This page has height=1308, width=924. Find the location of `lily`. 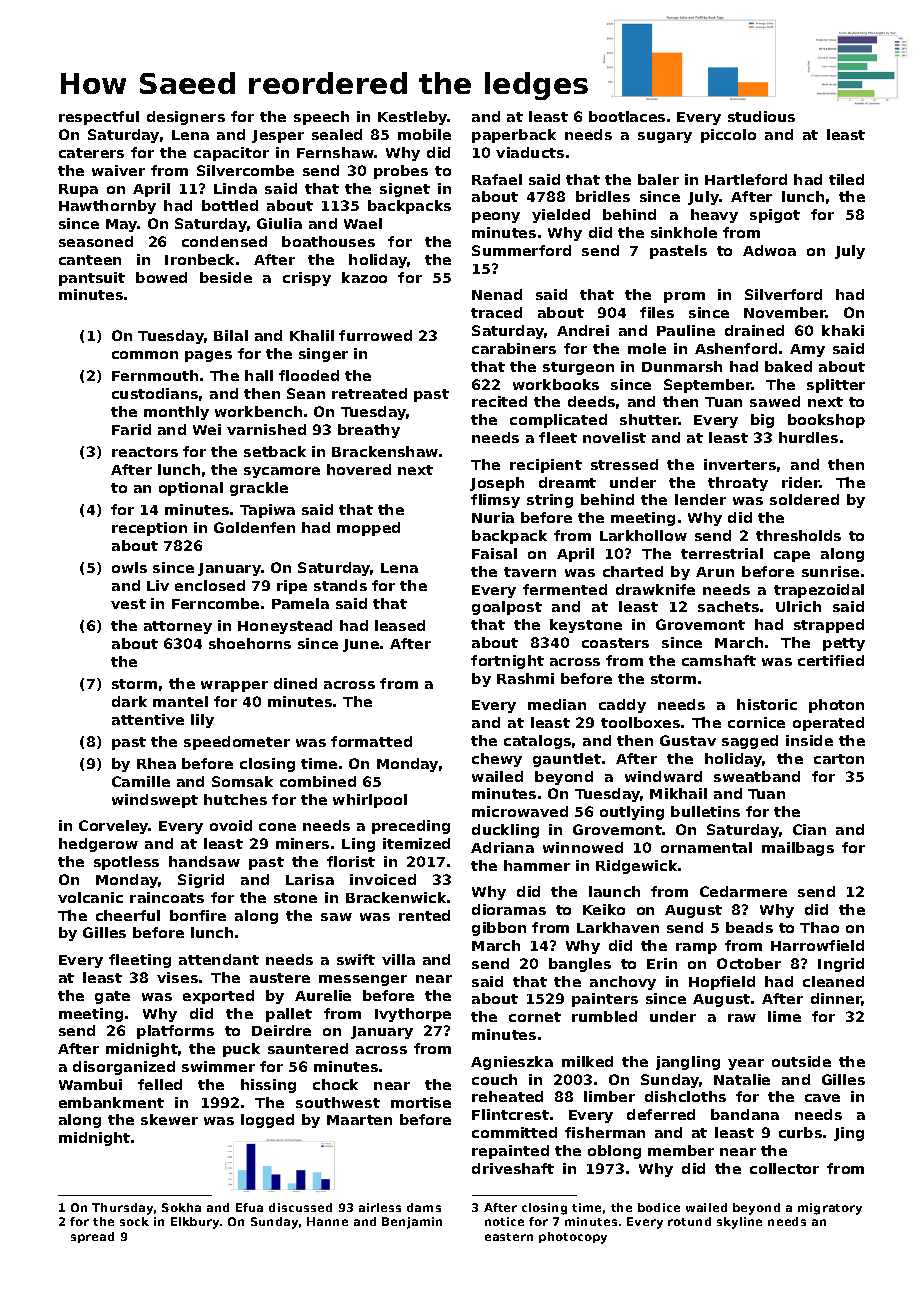

lily is located at coordinates (202, 721).
